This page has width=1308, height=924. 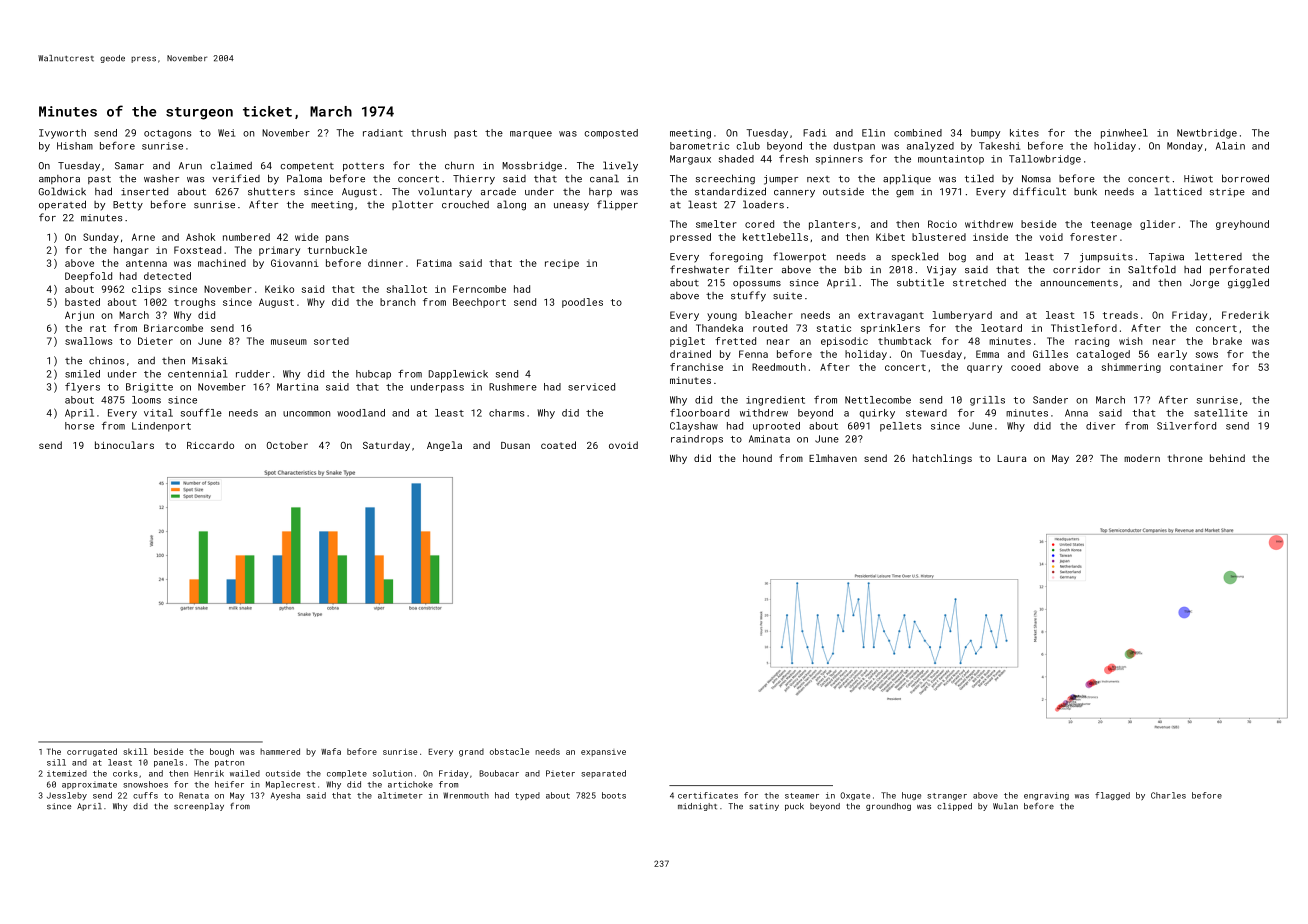 I want to click on separated, so click(x=603, y=774).
